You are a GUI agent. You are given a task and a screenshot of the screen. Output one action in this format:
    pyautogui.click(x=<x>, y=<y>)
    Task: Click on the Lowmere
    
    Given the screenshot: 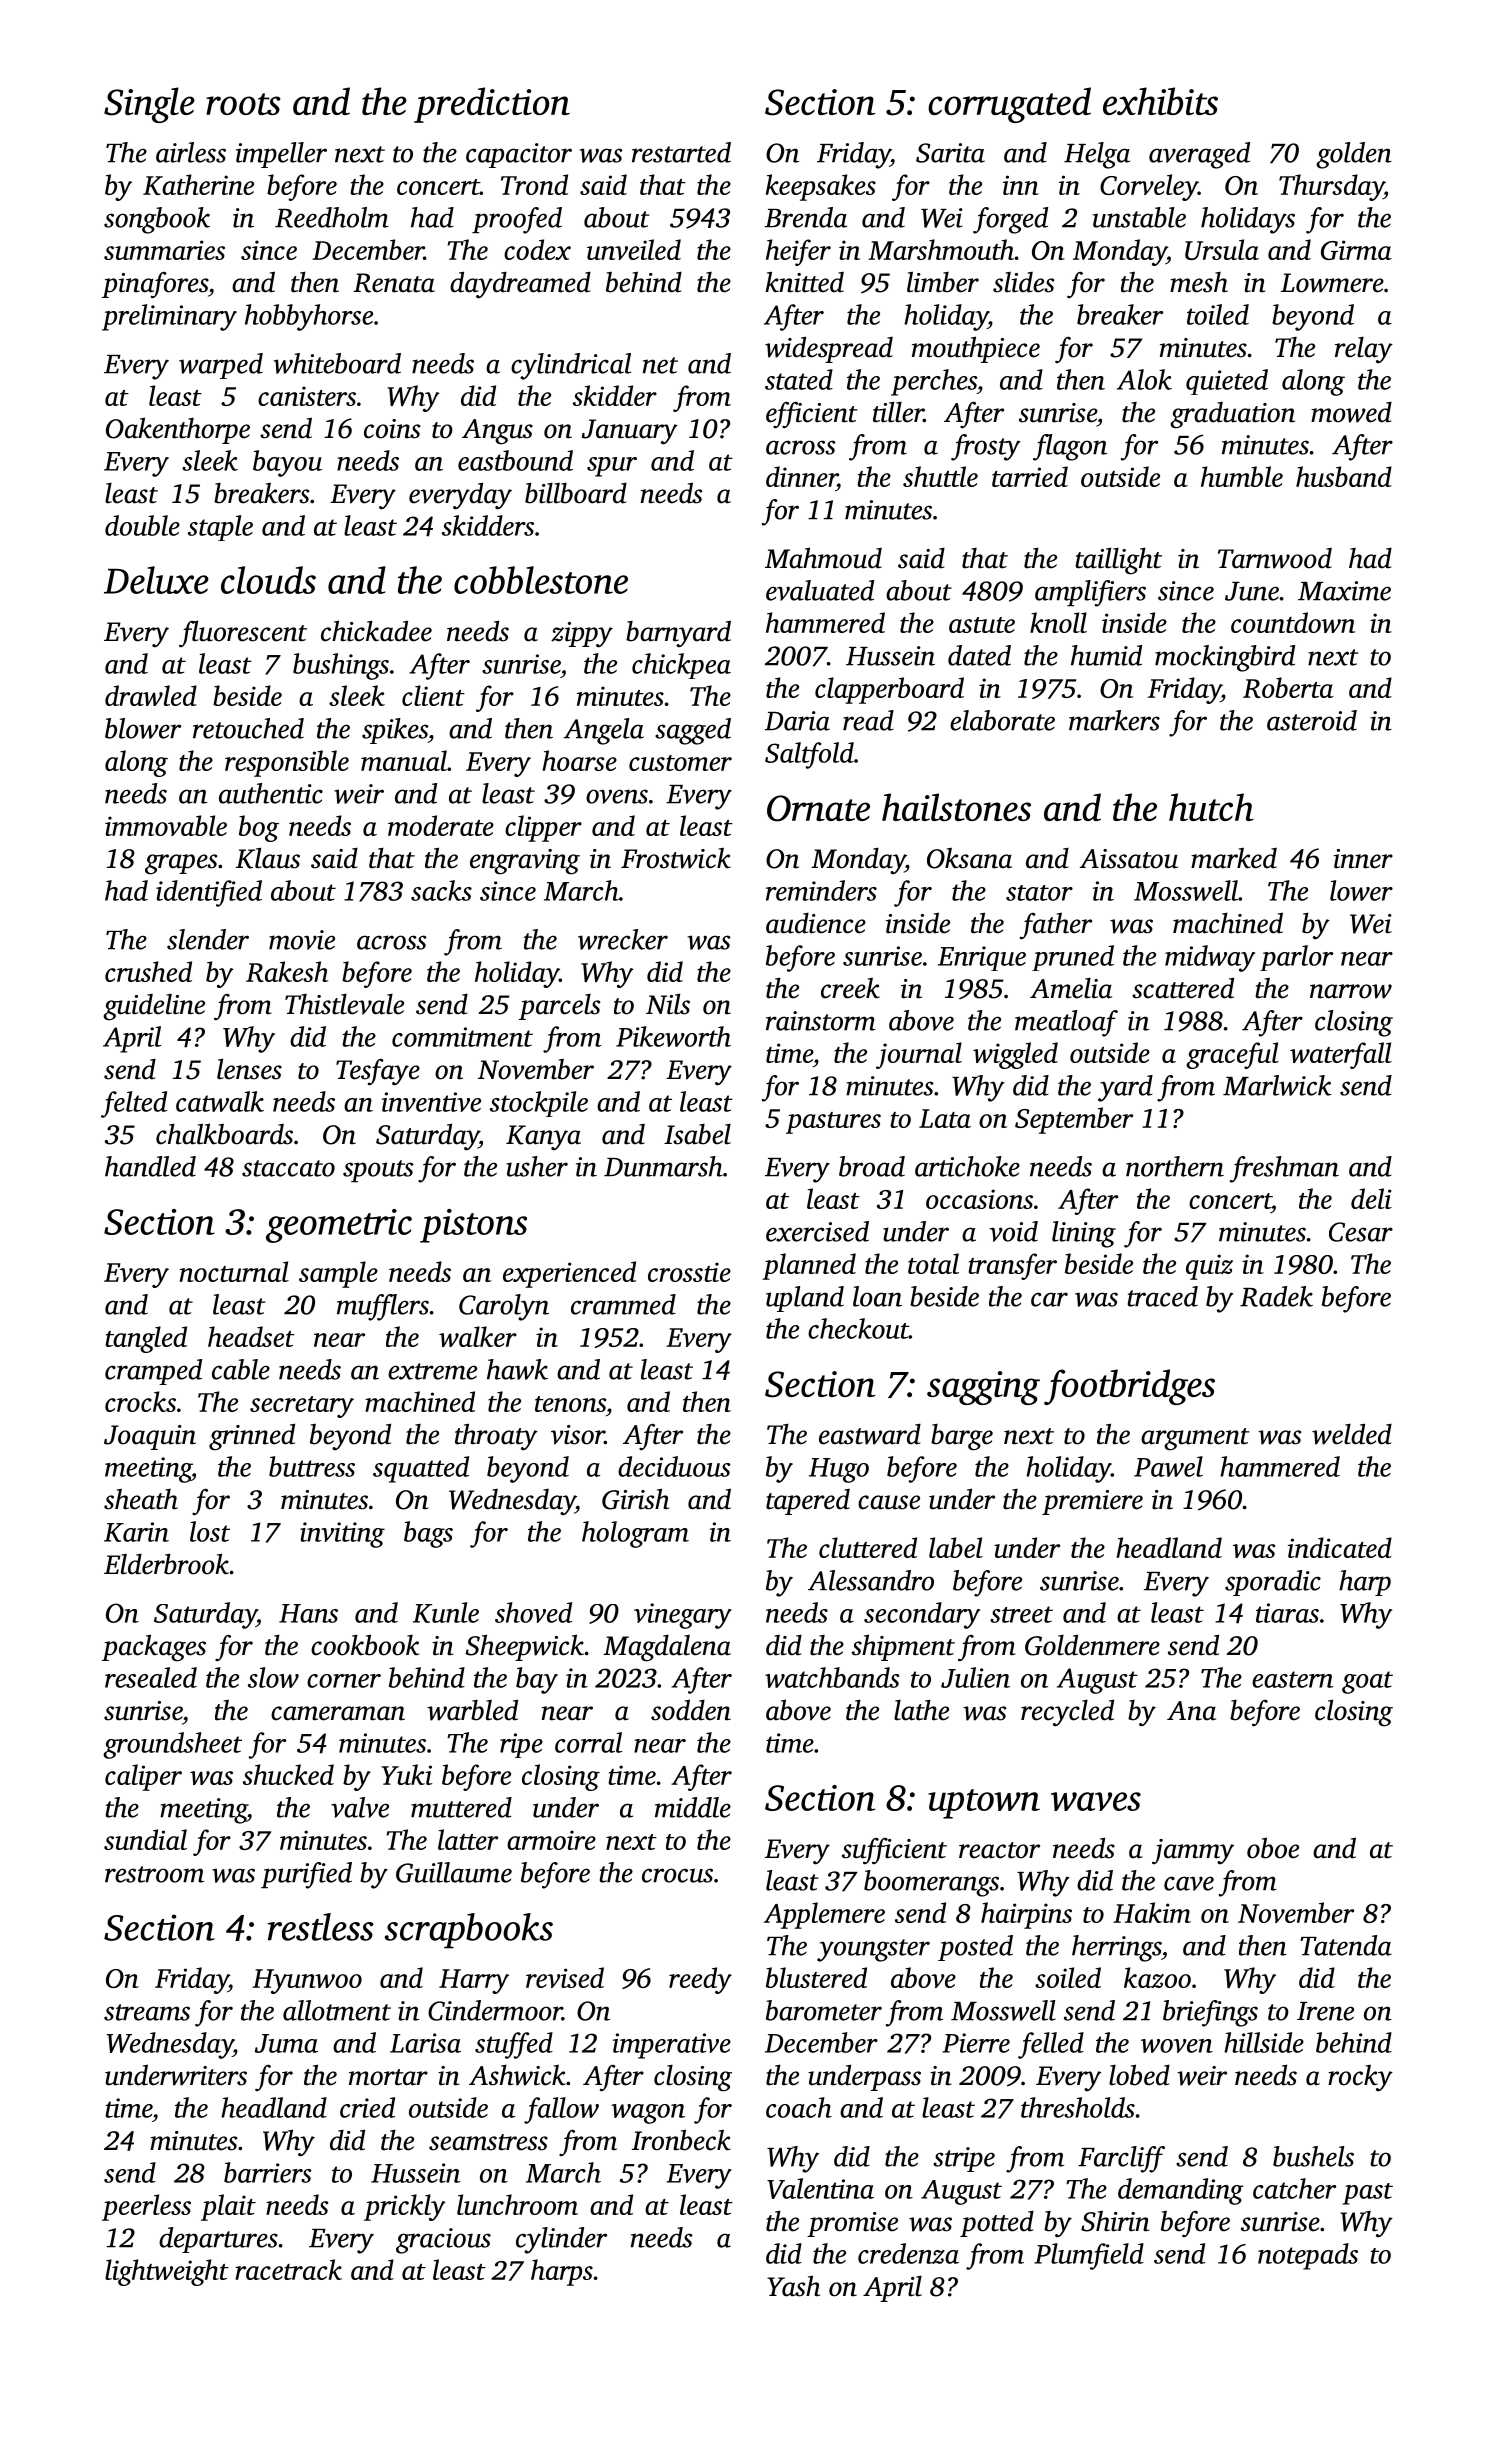 What is the action you would take?
    pyautogui.click(x=1332, y=283)
